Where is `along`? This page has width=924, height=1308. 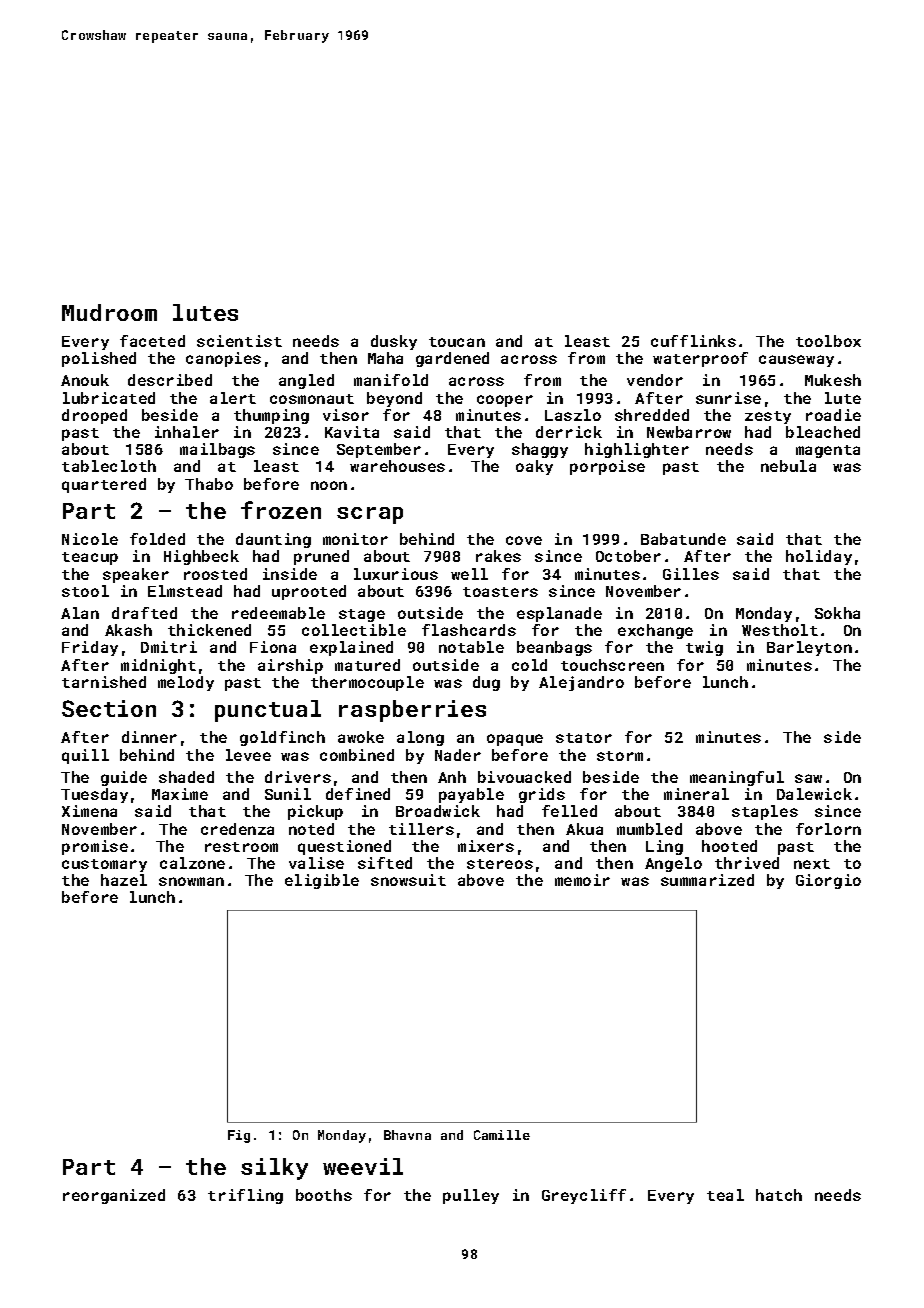
along is located at coordinates (420, 738).
